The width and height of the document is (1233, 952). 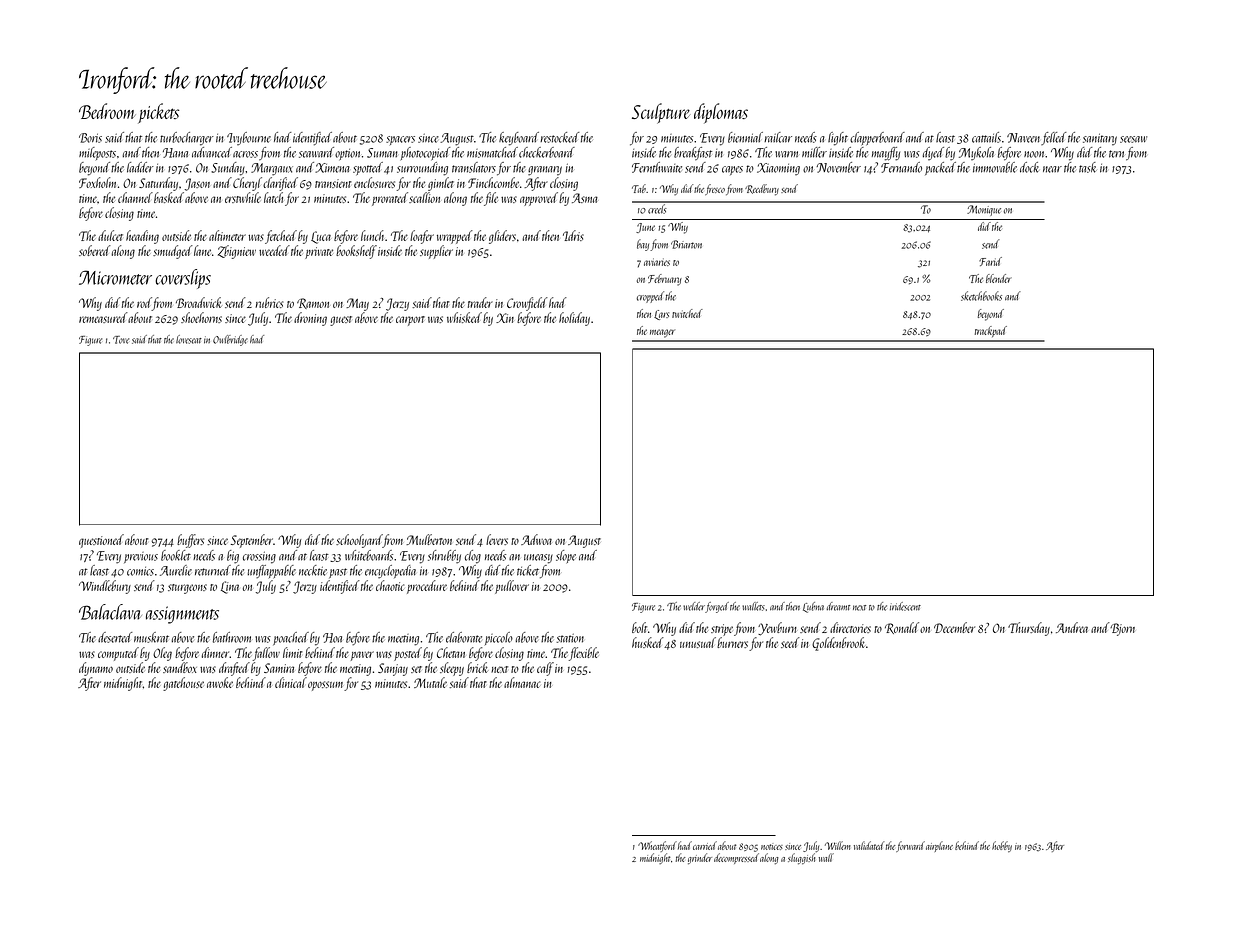 What do you see at coordinates (110, 235) in the document?
I see `dulcet` at bounding box center [110, 235].
